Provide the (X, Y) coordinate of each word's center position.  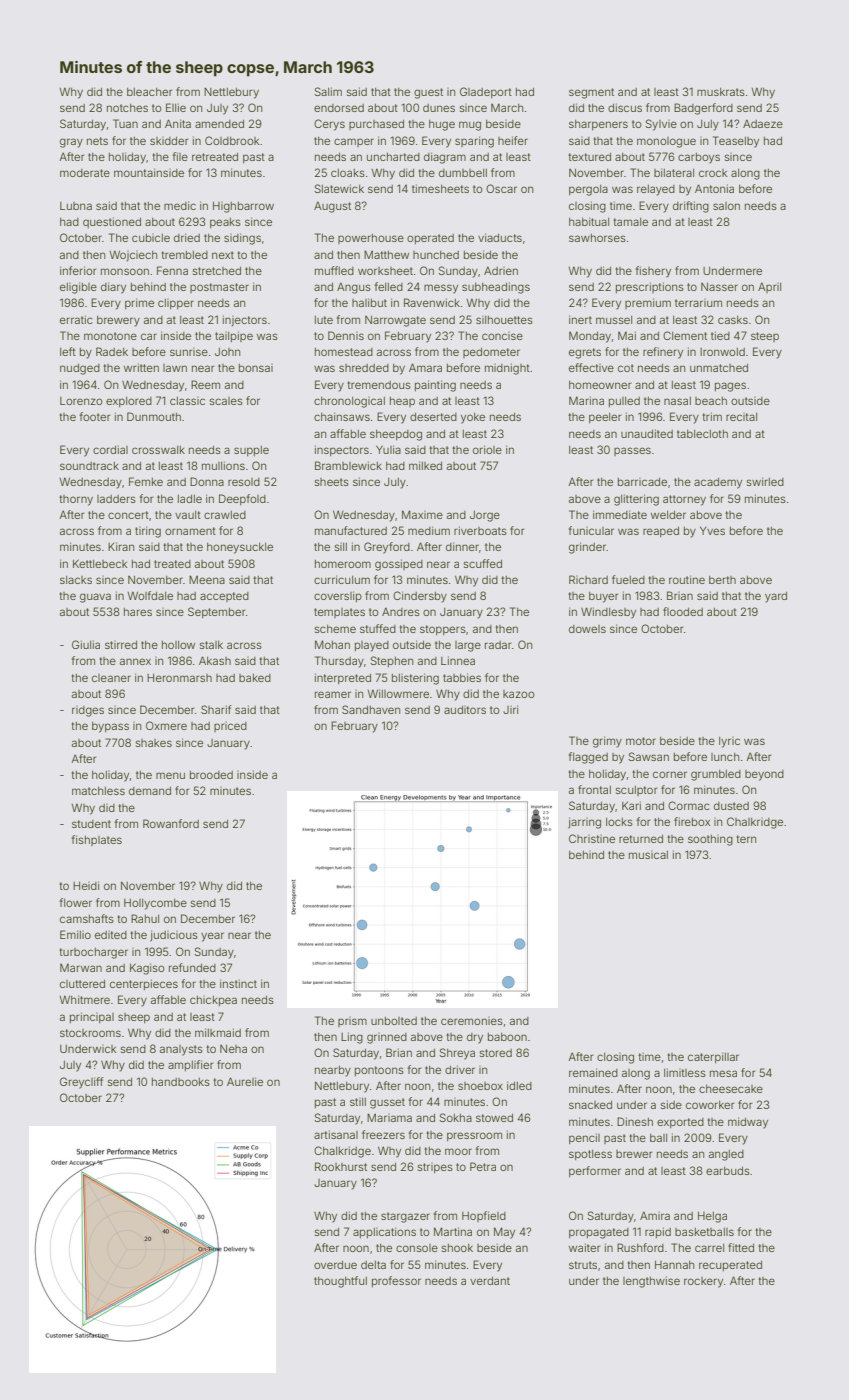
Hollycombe (155, 904)
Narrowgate (395, 321)
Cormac (689, 805)
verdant (490, 1281)
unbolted (394, 1021)
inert (580, 319)
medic (180, 205)
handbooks (181, 1082)
